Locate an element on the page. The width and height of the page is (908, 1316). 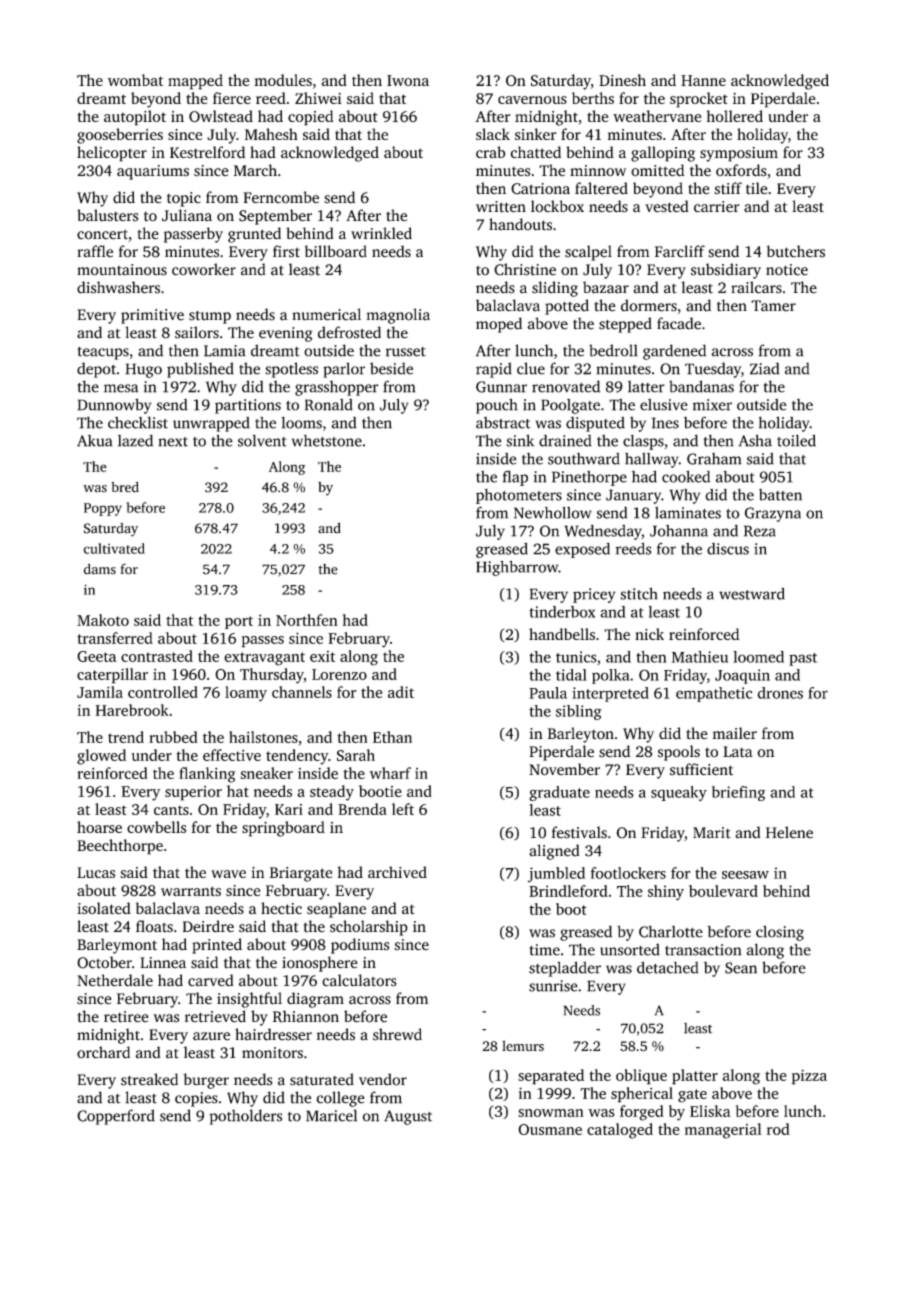
moped is located at coordinates (499, 325).
